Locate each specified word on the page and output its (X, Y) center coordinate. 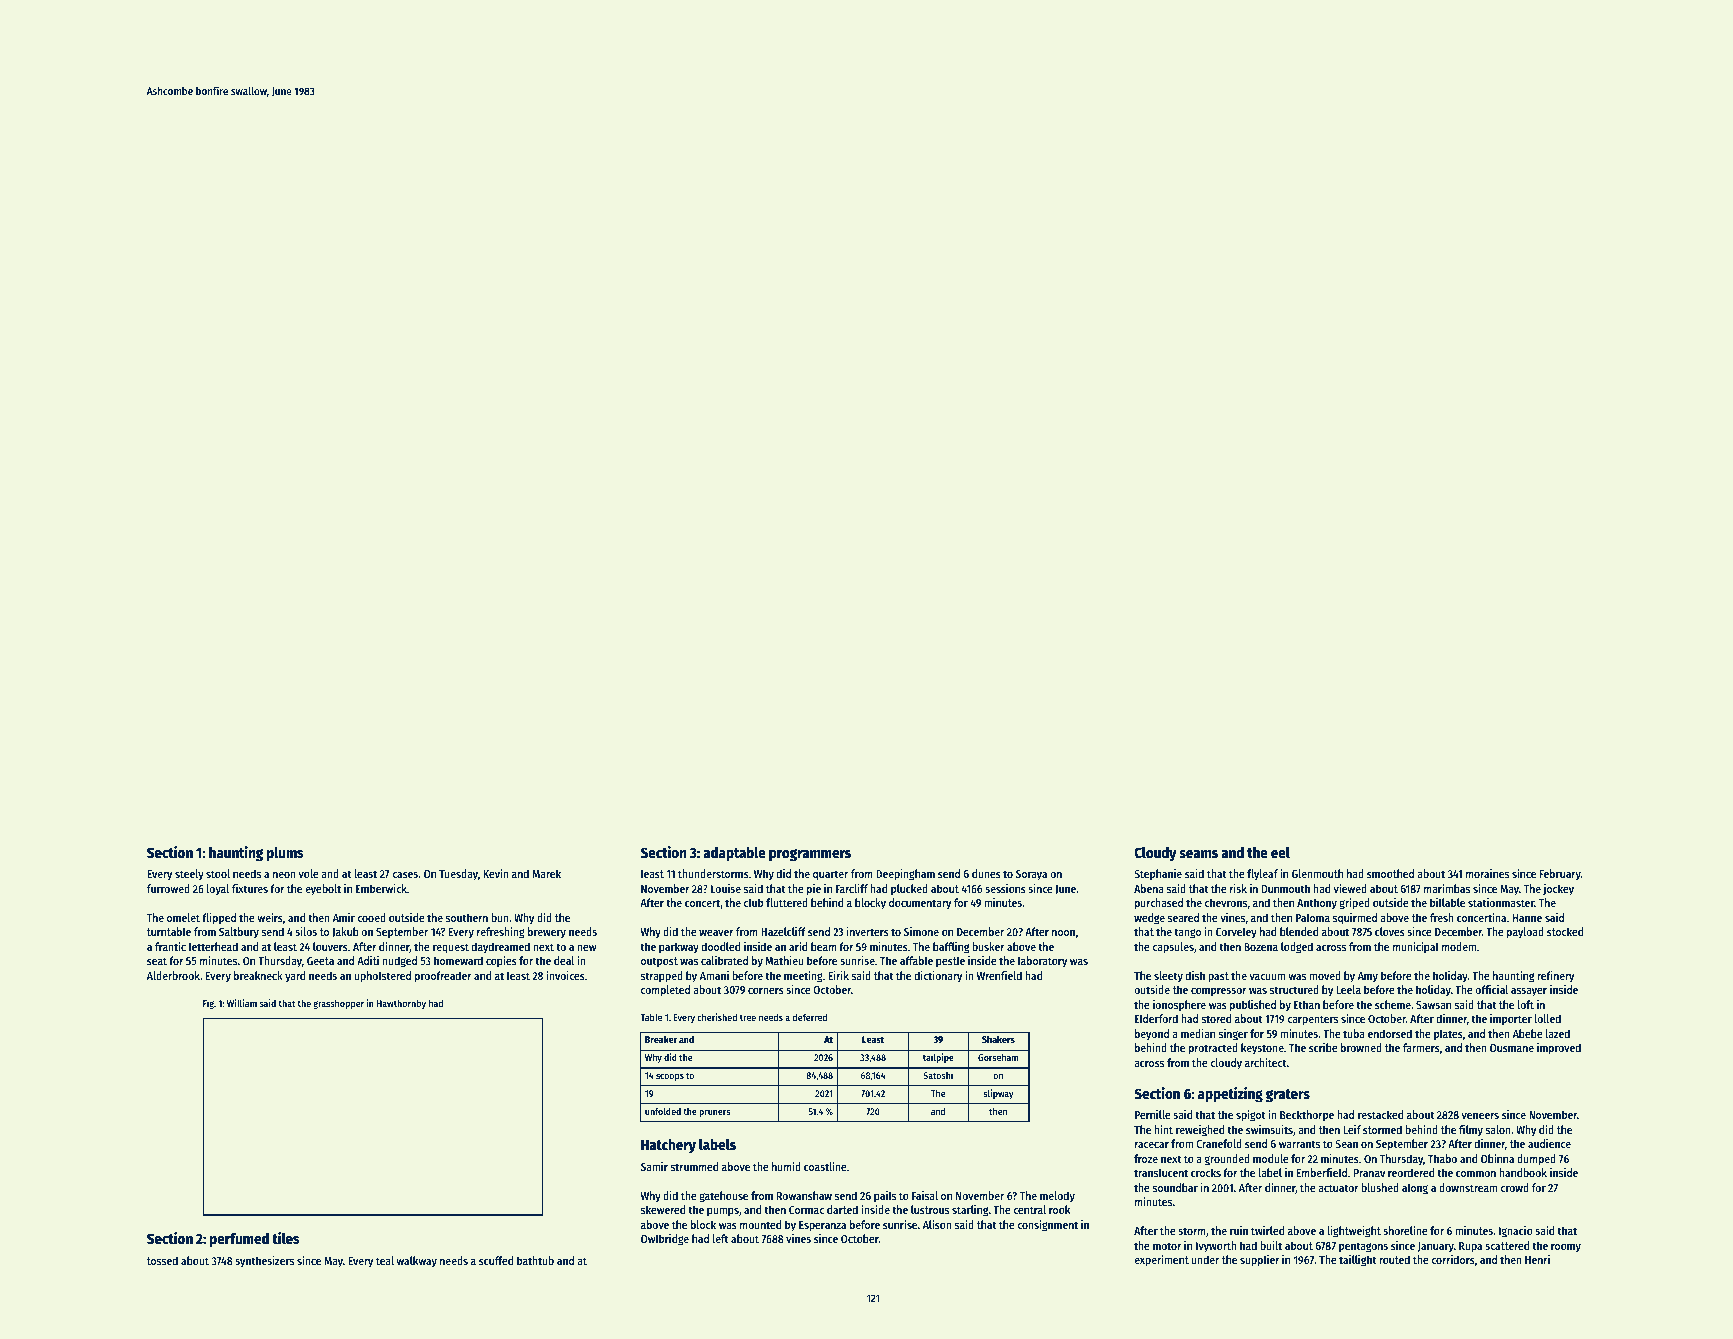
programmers (810, 855)
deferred (810, 1017)
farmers (1421, 1047)
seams (1198, 854)
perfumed (239, 1240)
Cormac (806, 1210)
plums (285, 854)
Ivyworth (1216, 1247)
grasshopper (338, 1004)
